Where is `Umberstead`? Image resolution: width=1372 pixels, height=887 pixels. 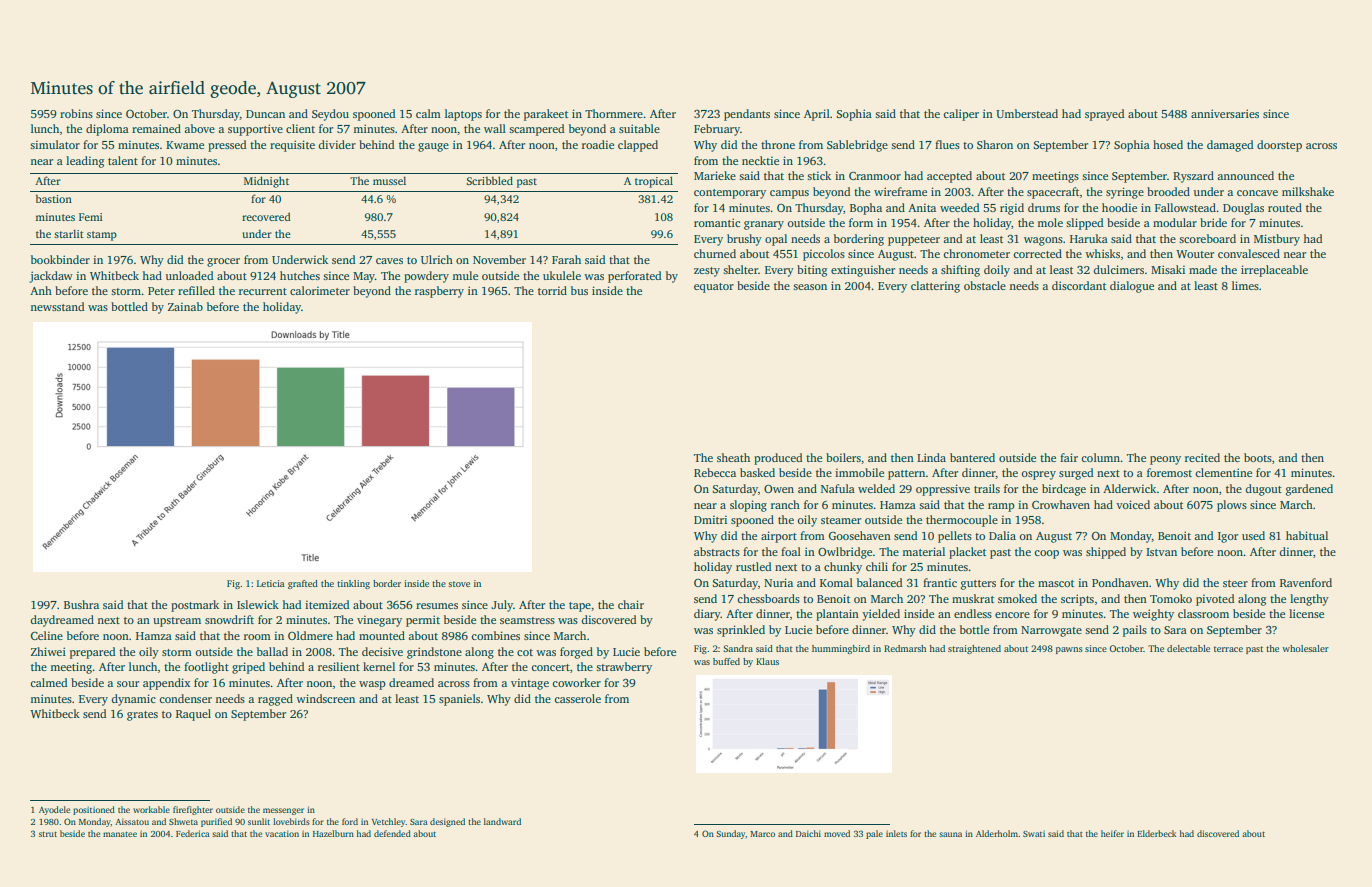
Umberstead is located at coordinates (1027, 113).
